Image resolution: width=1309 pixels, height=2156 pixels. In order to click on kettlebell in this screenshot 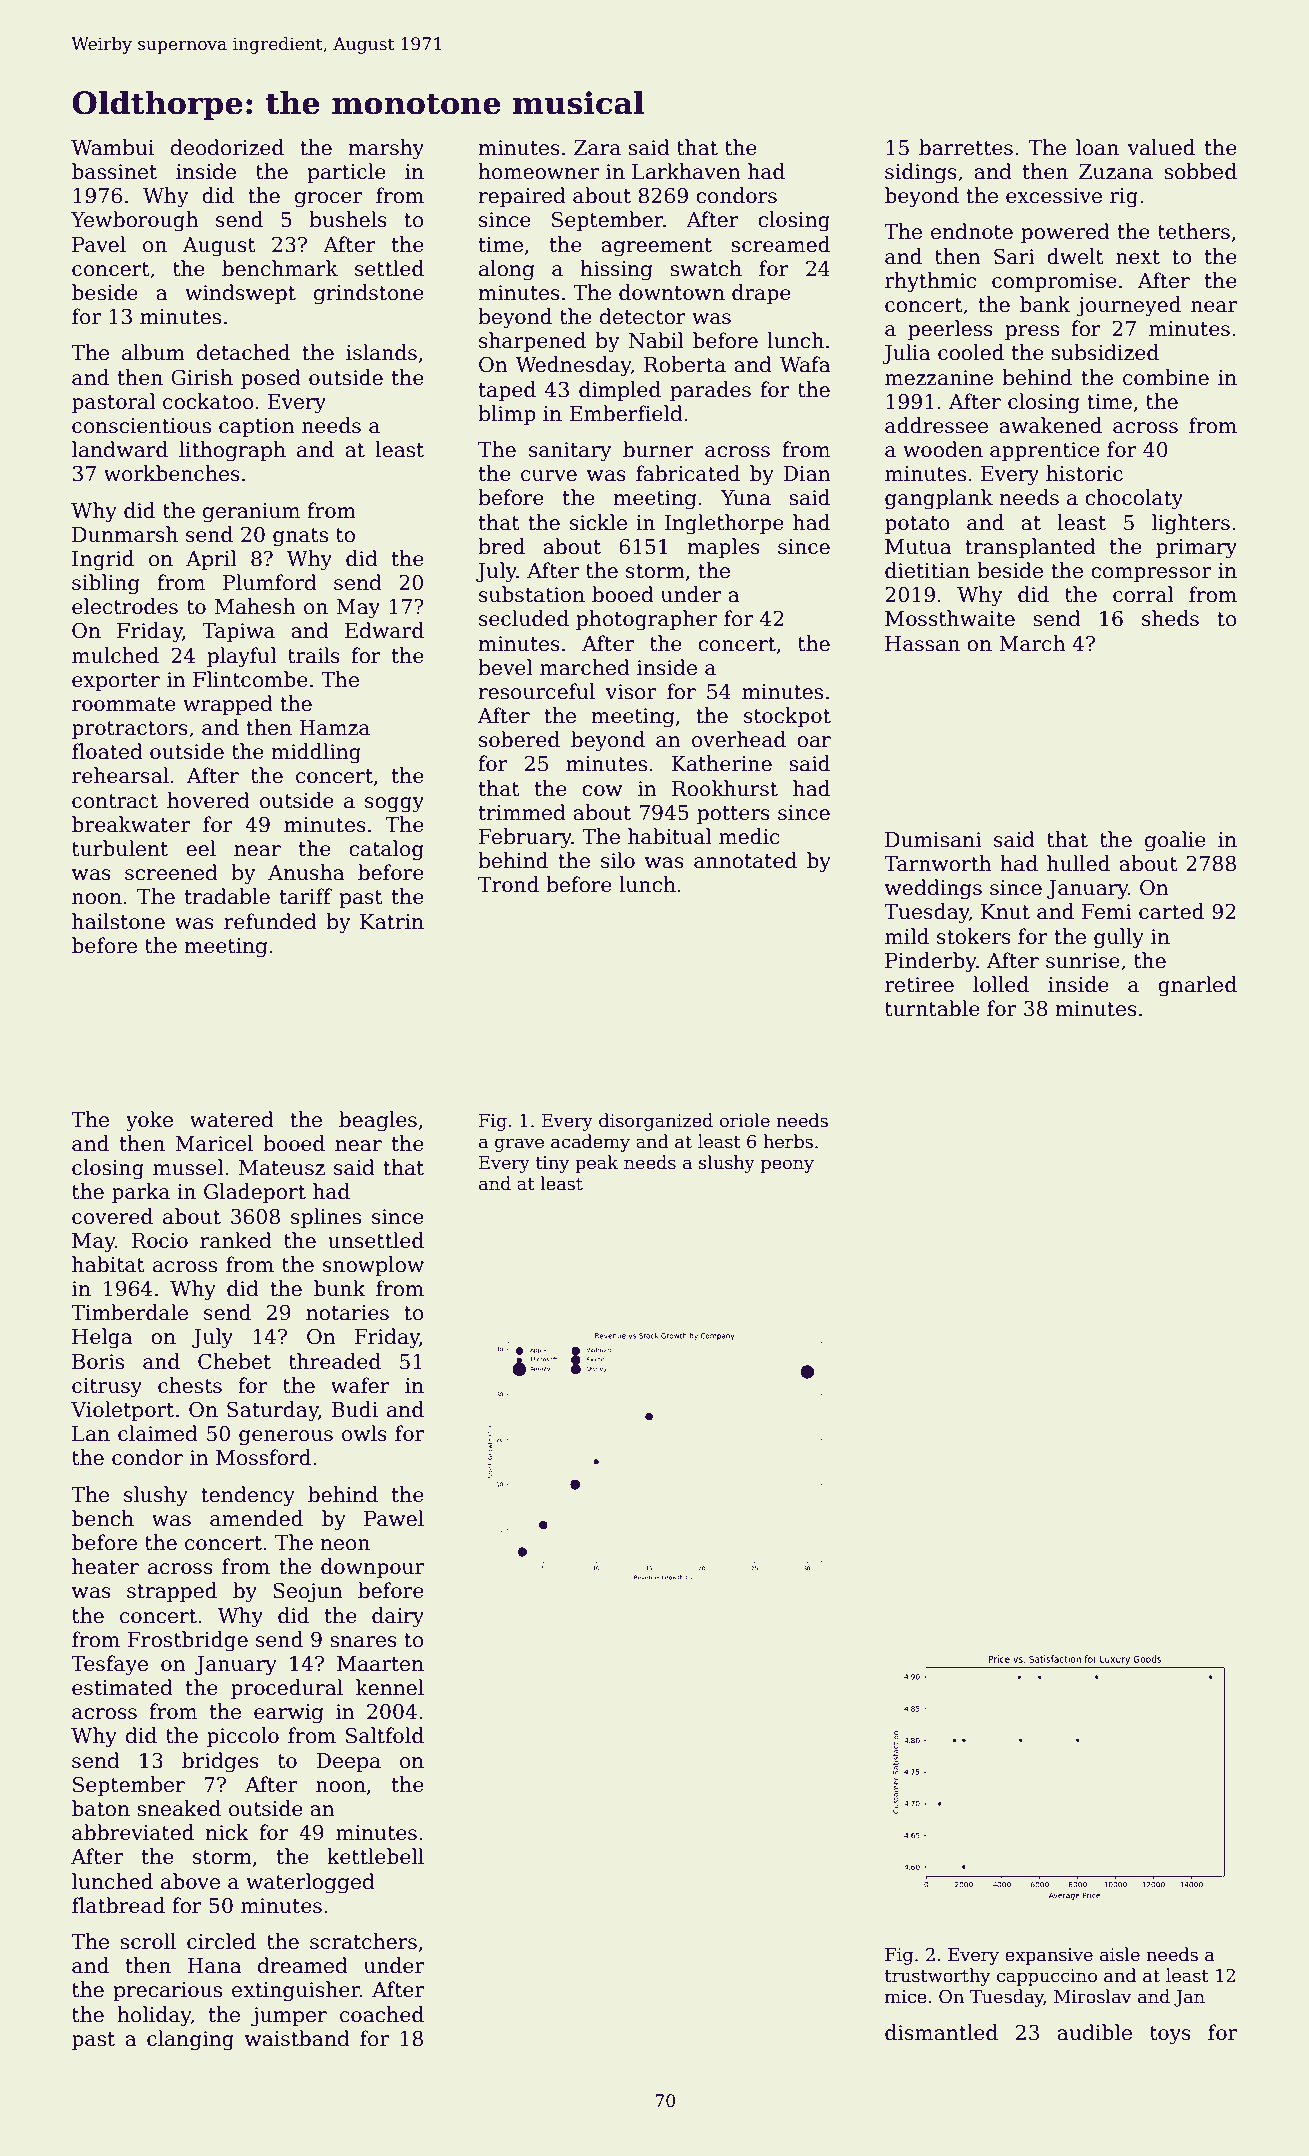, I will do `click(375, 1856)`.
